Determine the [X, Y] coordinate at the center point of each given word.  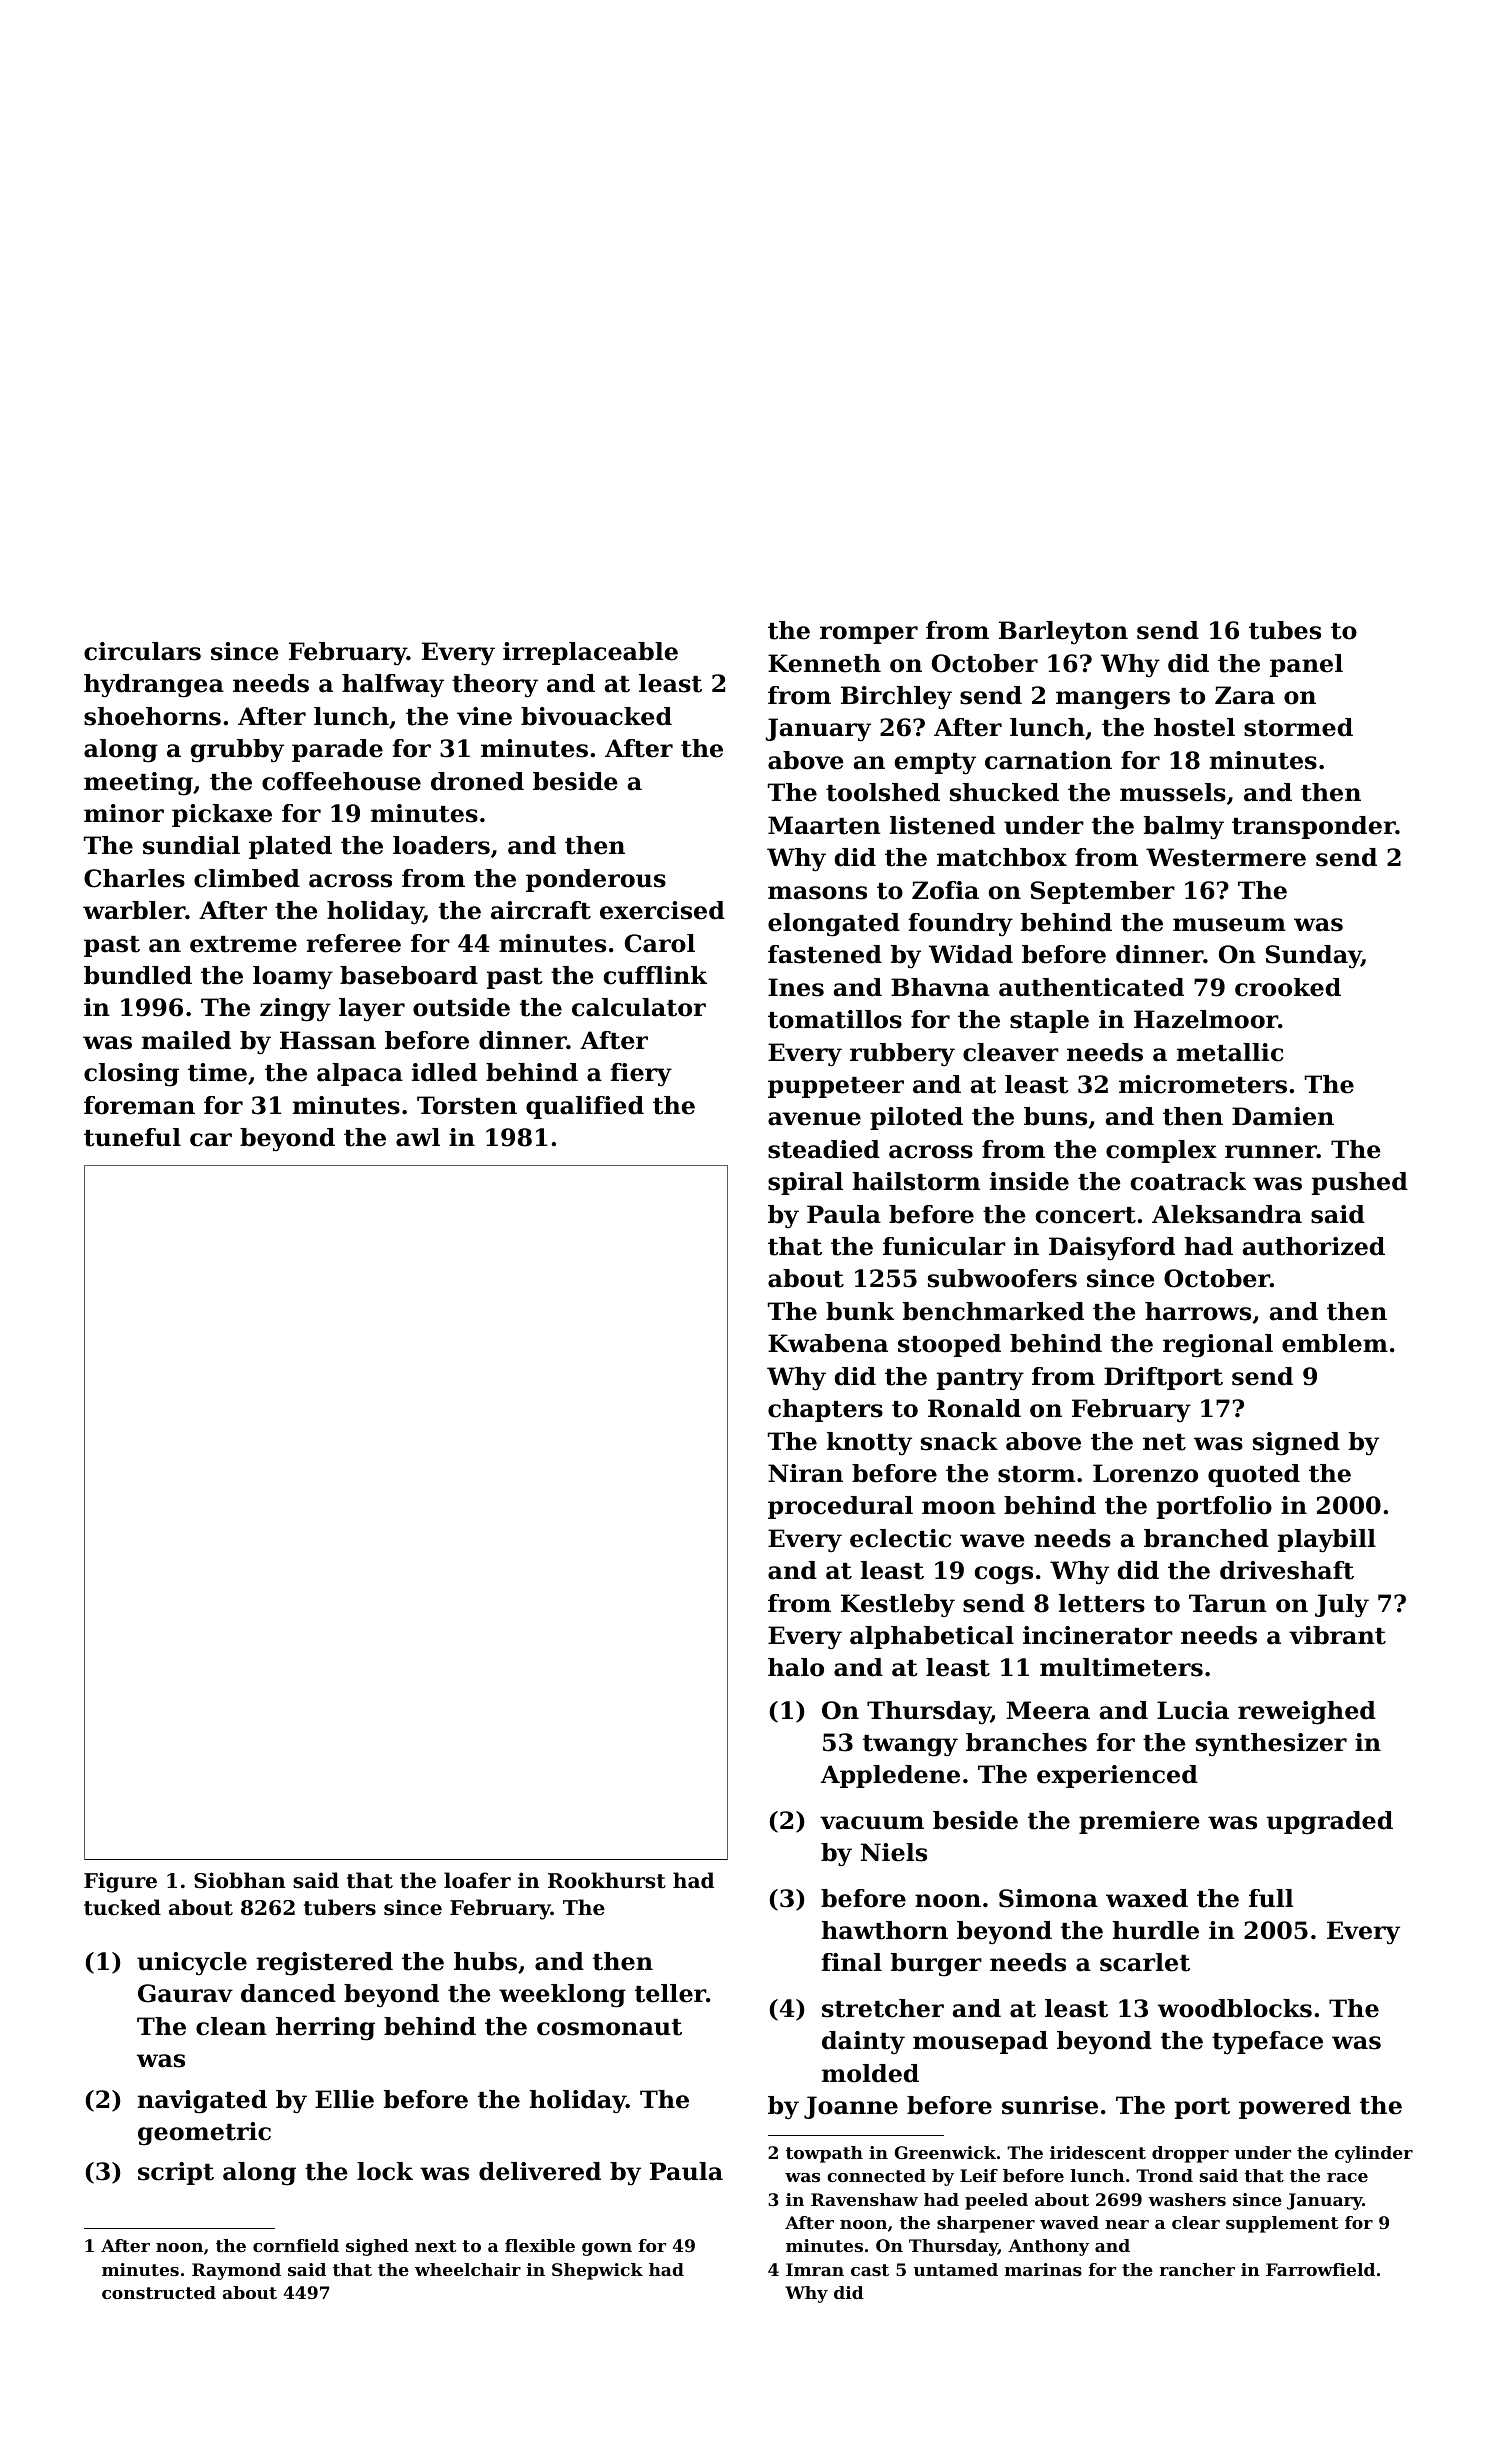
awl [418, 1137]
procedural [840, 1507]
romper [869, 635]
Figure [120, 1882]
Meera [1048, 1710]
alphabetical [932, 1637]
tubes [1285, 630]
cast [870, 2270]
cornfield [296, 2245]
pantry [980, 1380]
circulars [142, 651]
